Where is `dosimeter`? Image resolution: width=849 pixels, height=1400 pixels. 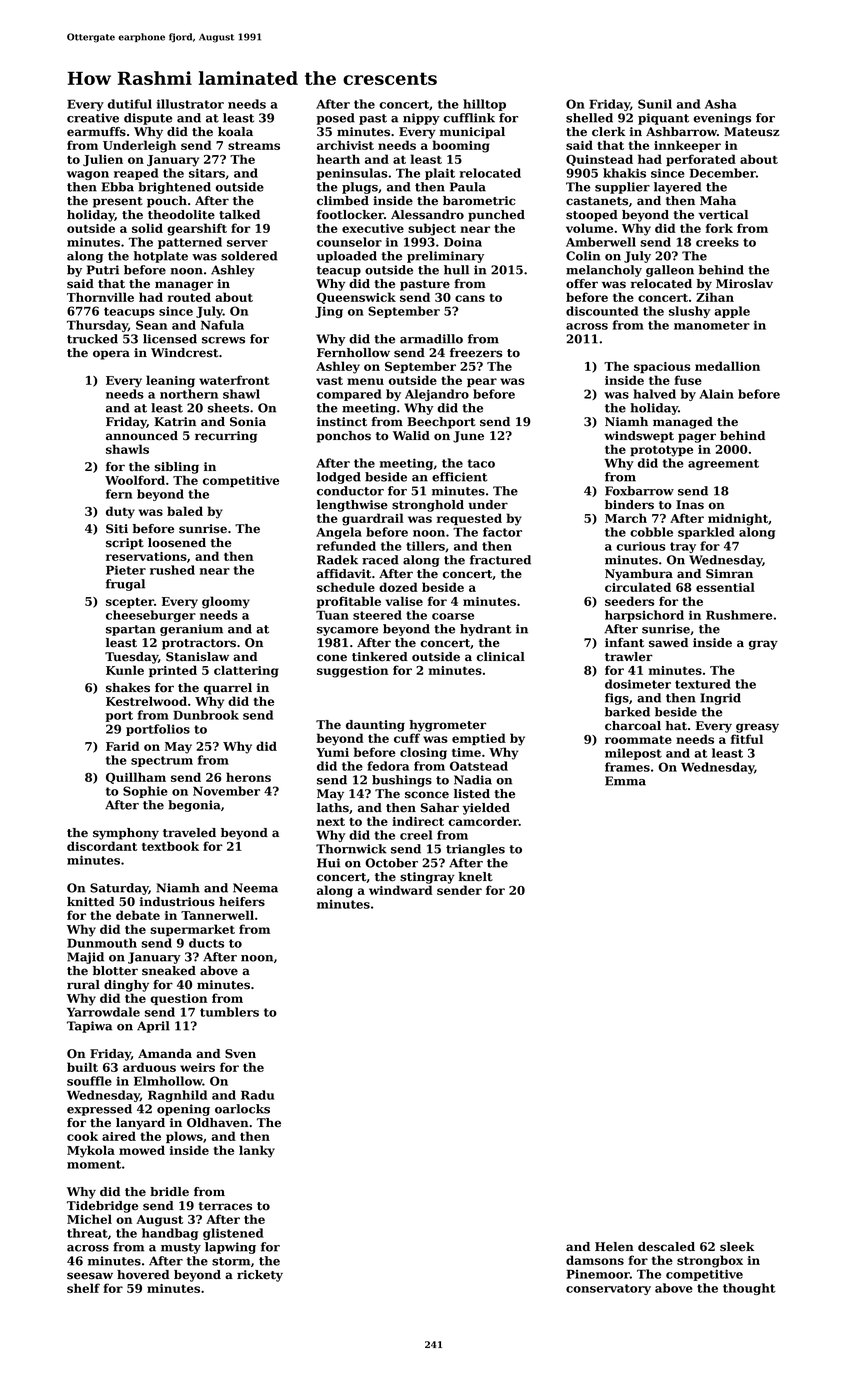
dosimeter is located at coordinates (638, 684).
